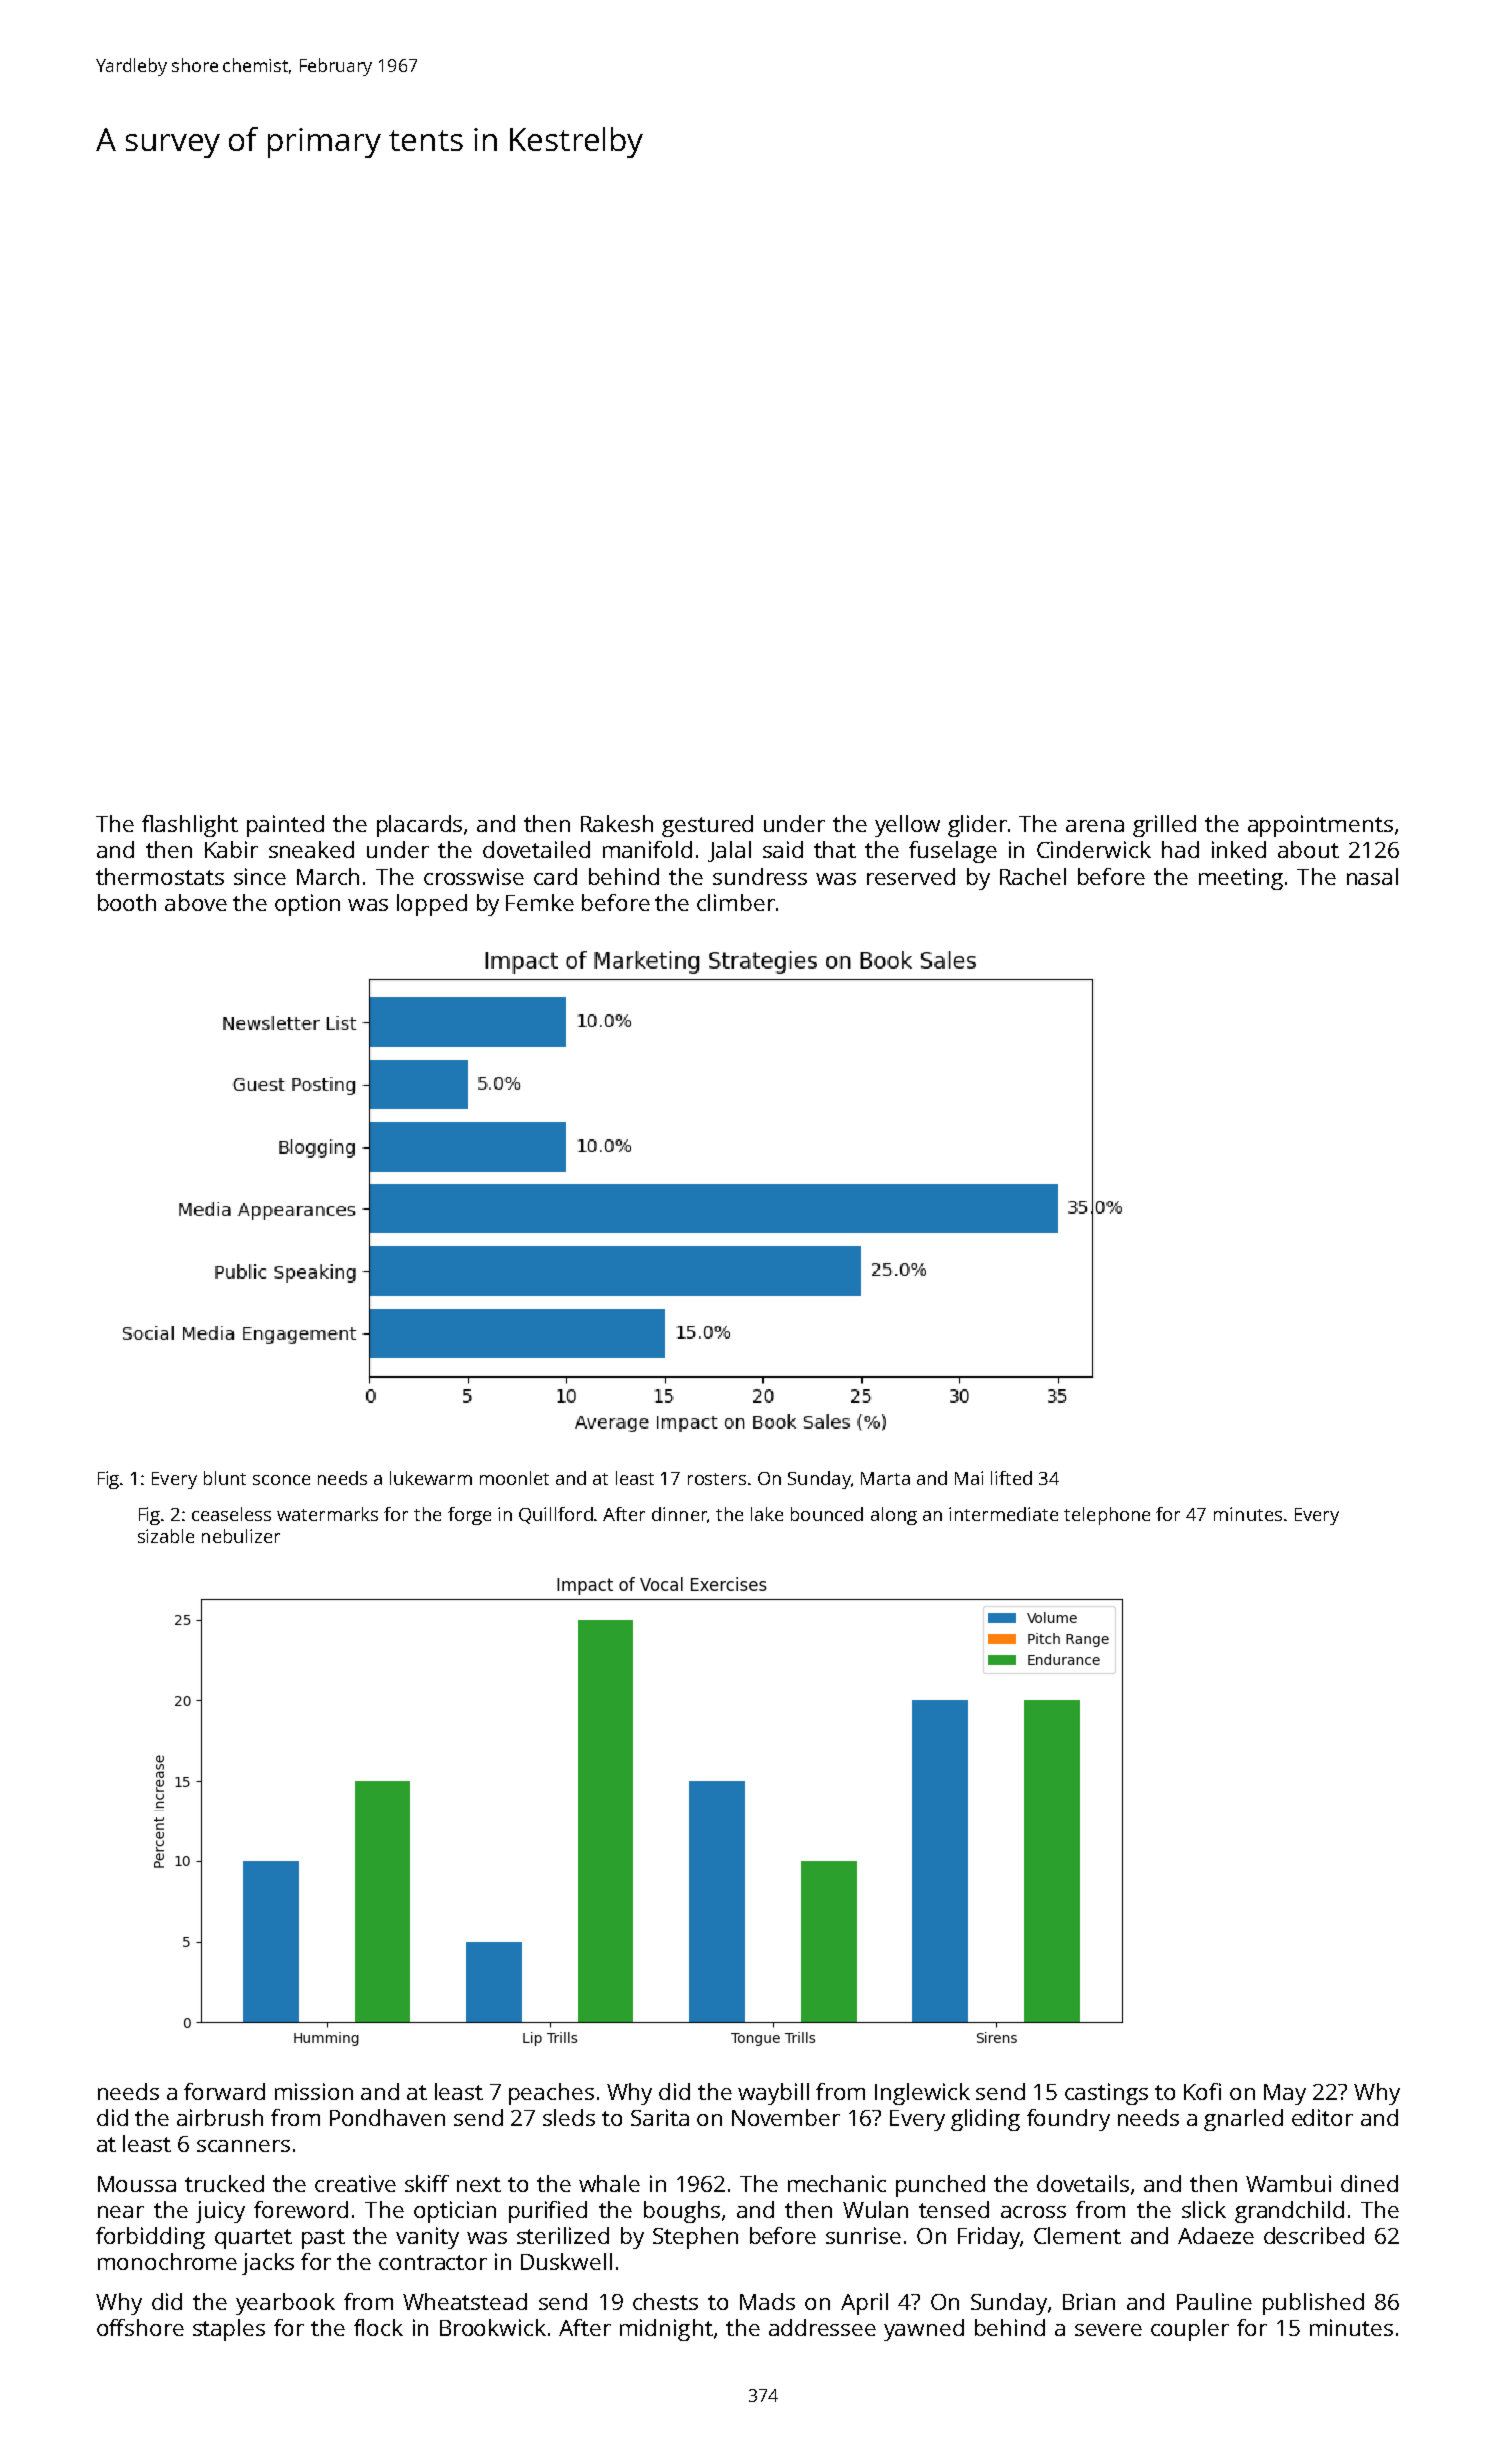 The width and height of the page is (1496, 2464). I want to click on that, so click(835, 849).
